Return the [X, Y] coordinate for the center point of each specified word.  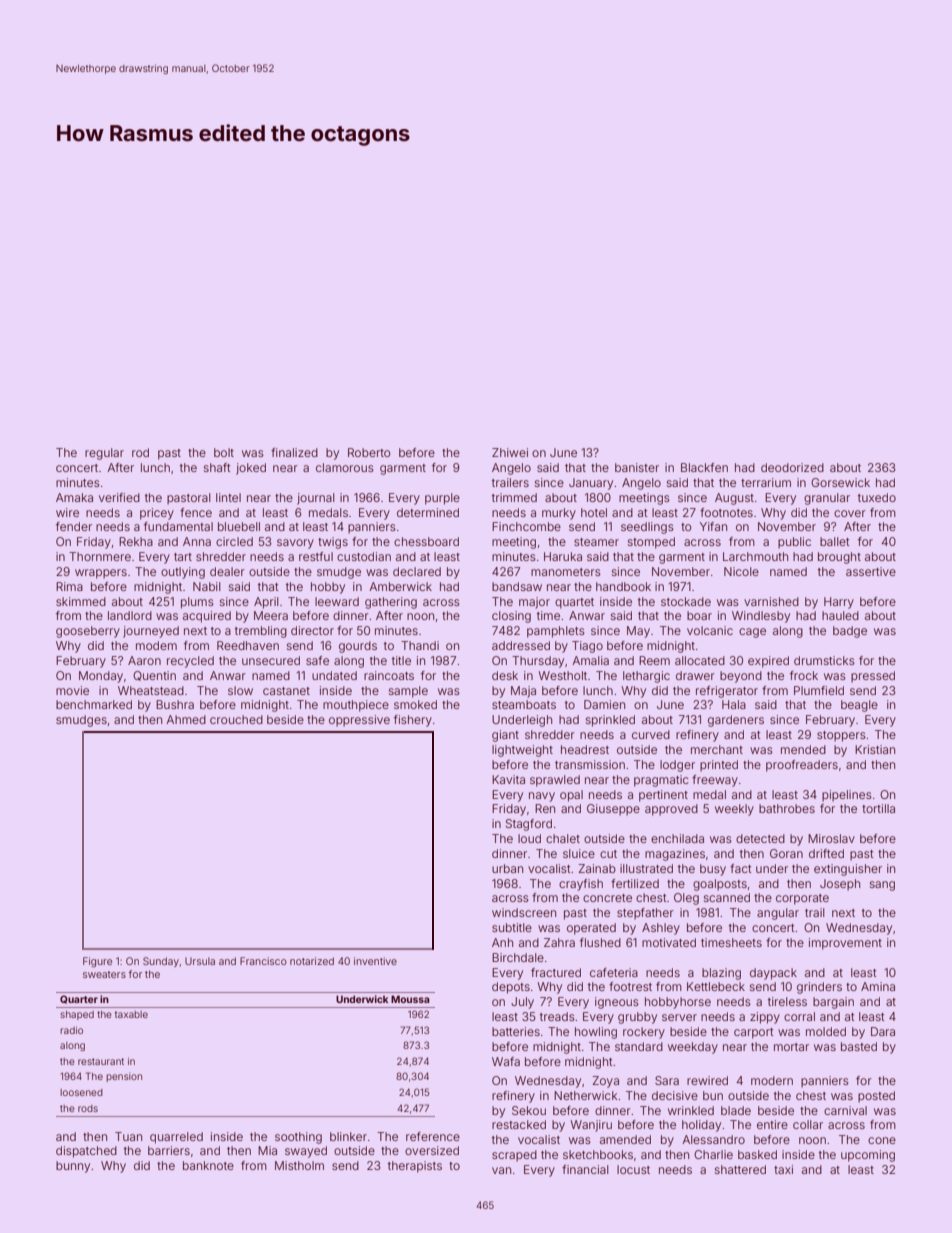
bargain [833, 1003]
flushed [600, 942]
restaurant [101, 1061]
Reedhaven [248, 645]
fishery [413, 721]
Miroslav [831, 838]
